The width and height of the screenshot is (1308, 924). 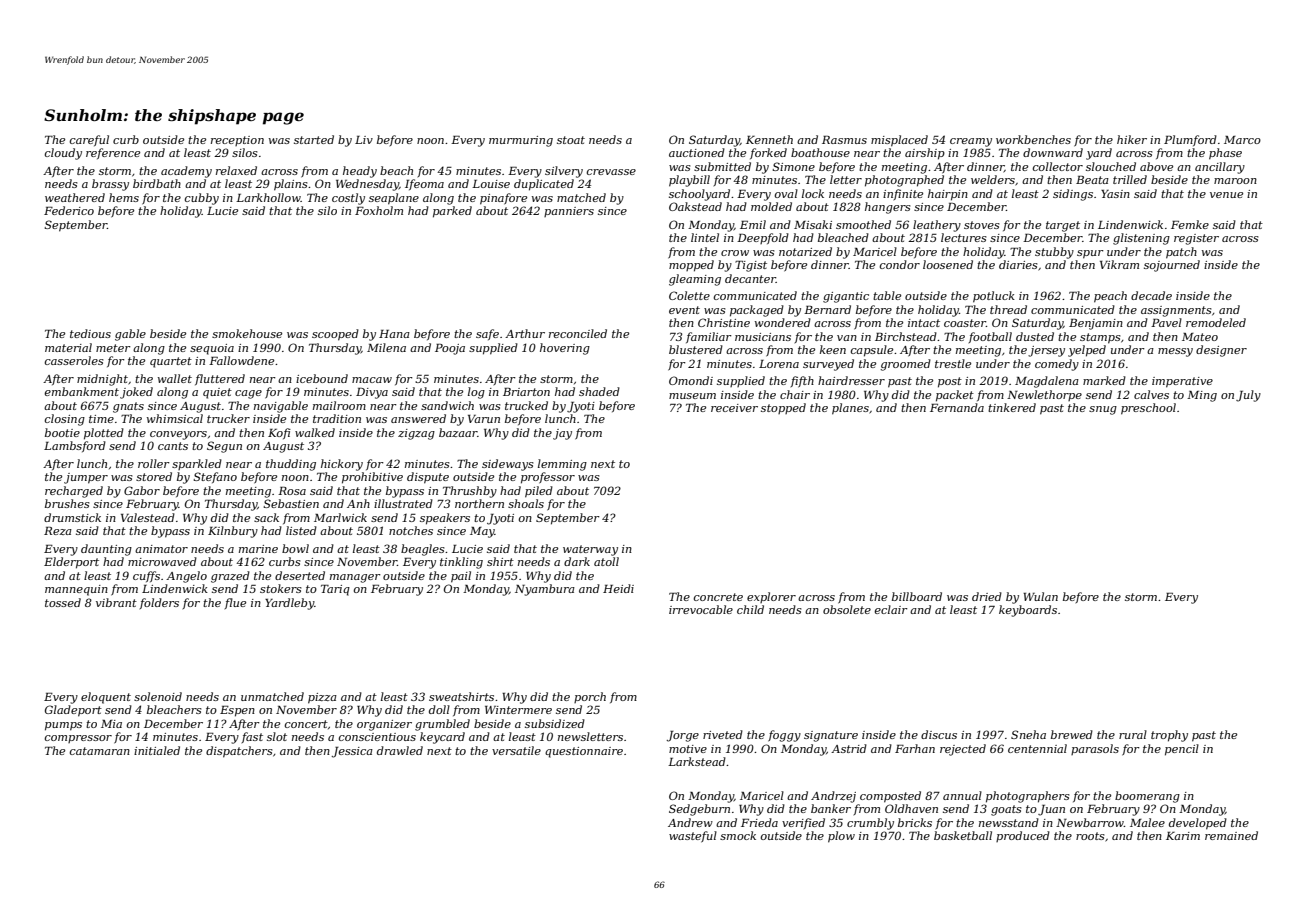 I want to click on catamaran, so click(x=100, y=751).
